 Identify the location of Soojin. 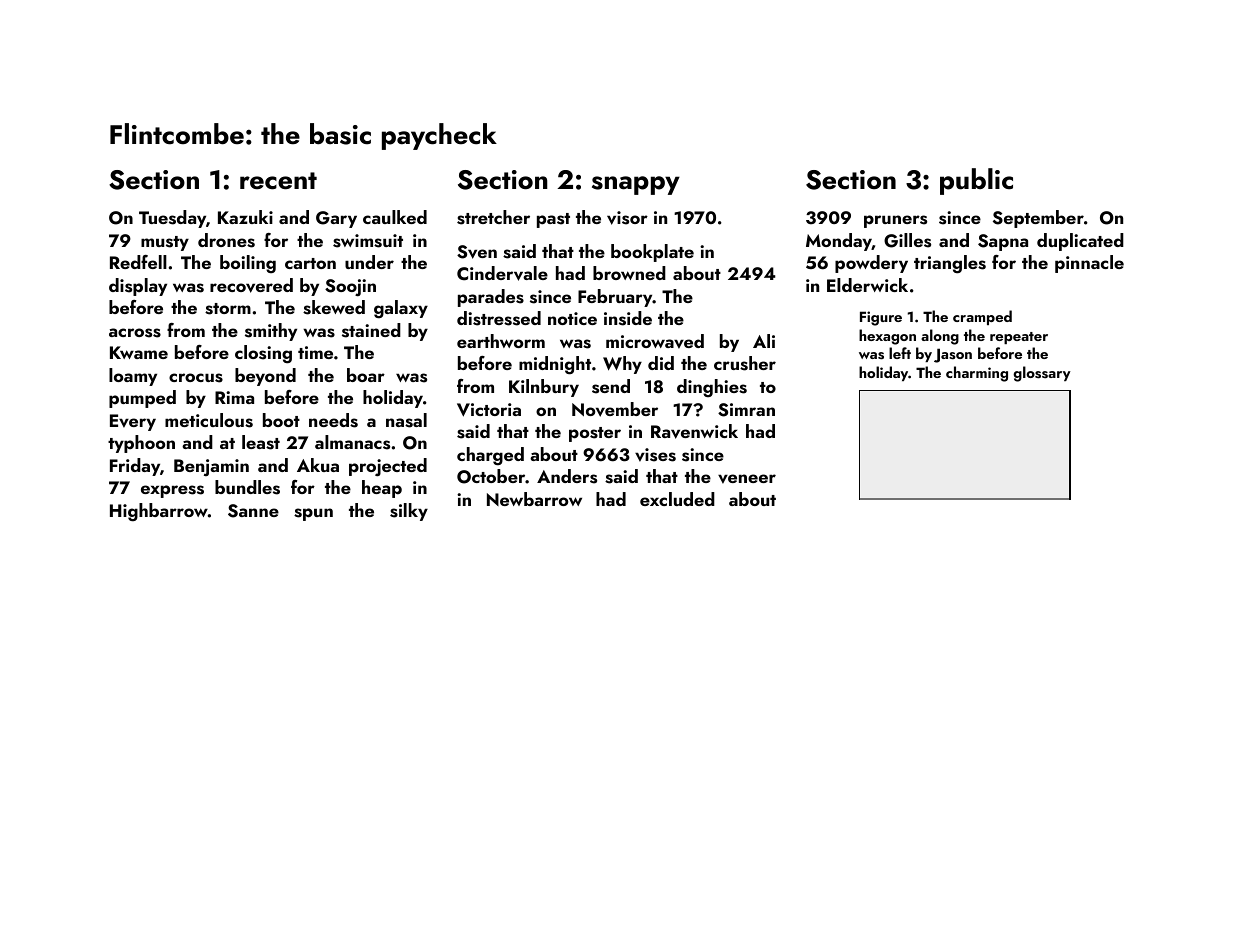
(350, 288).
